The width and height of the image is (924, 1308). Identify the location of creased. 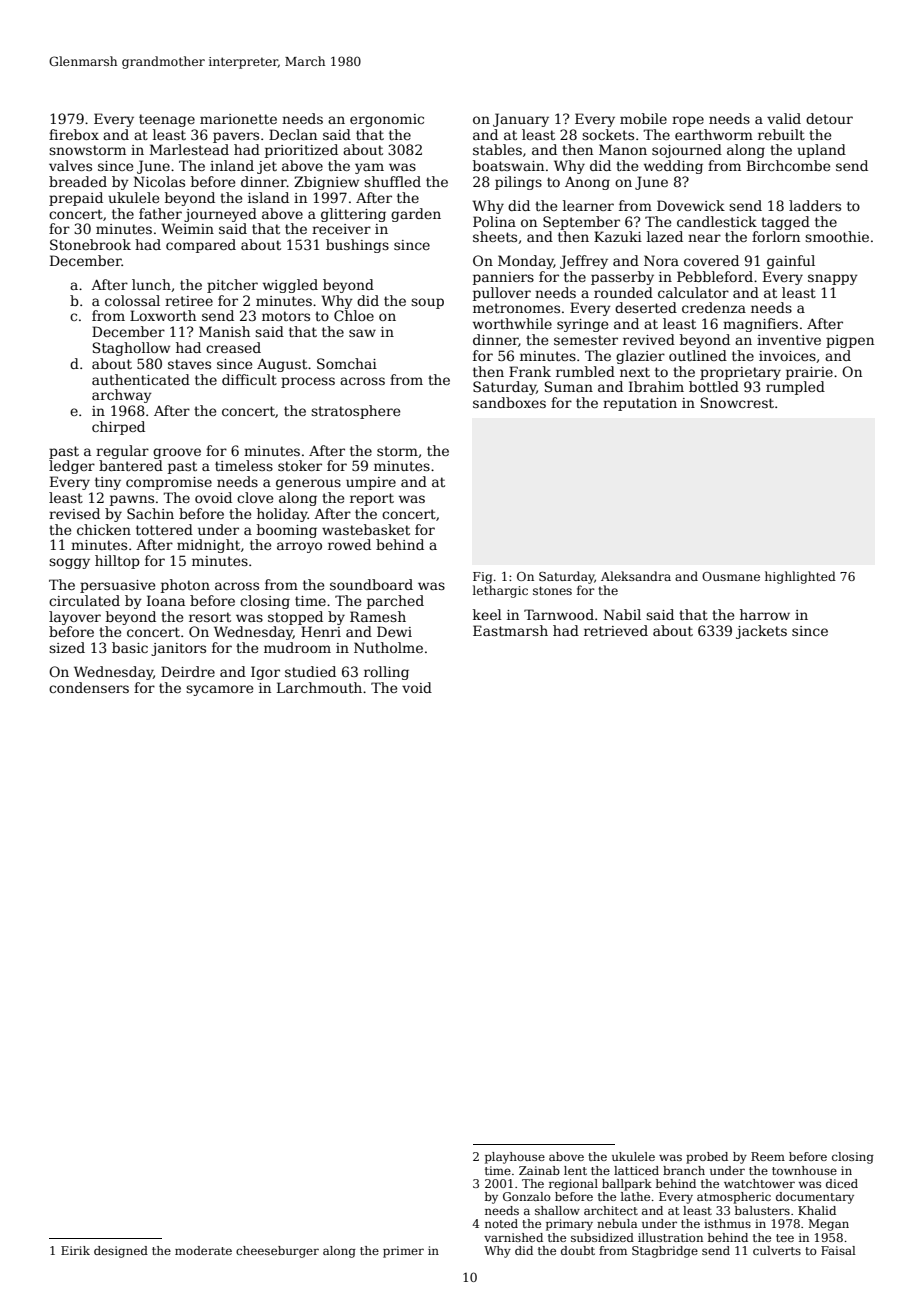
(233, 347).
